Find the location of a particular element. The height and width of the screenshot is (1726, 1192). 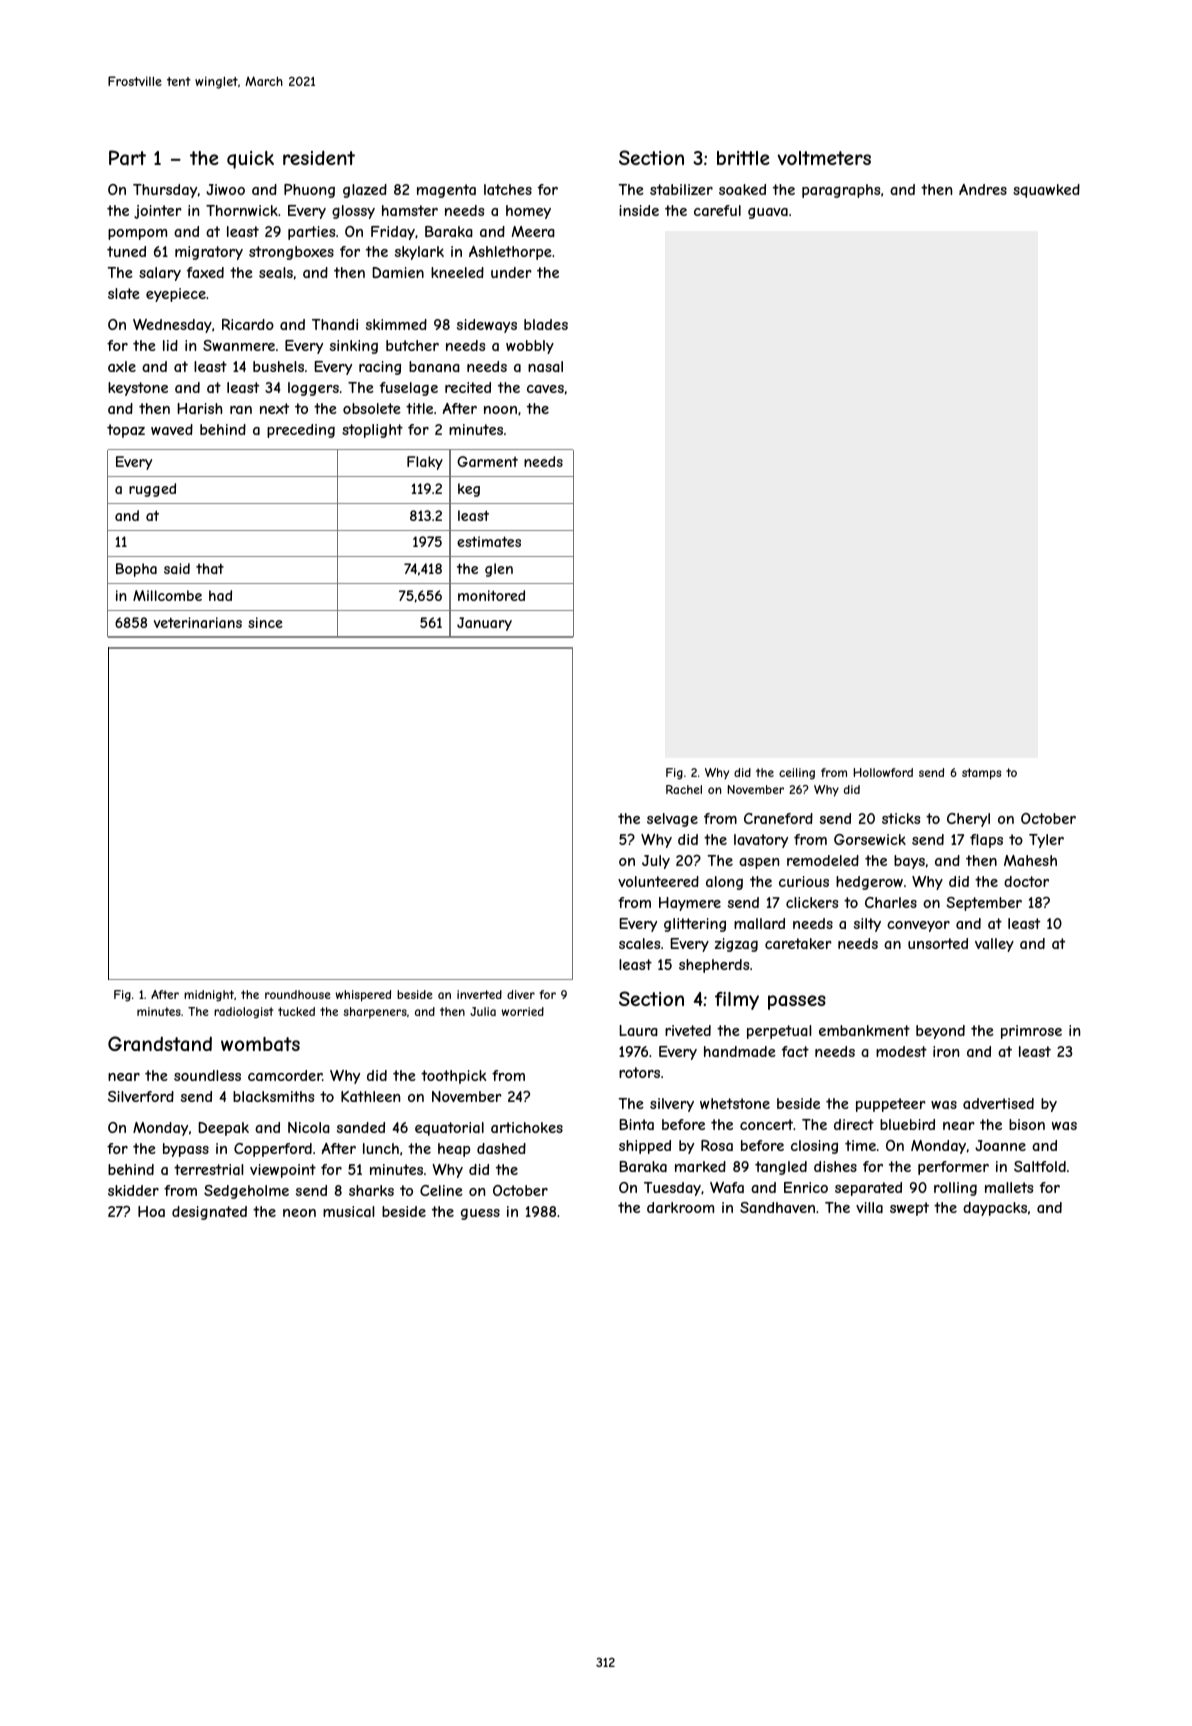

toothpick is located at coordinates (453, 1077).
